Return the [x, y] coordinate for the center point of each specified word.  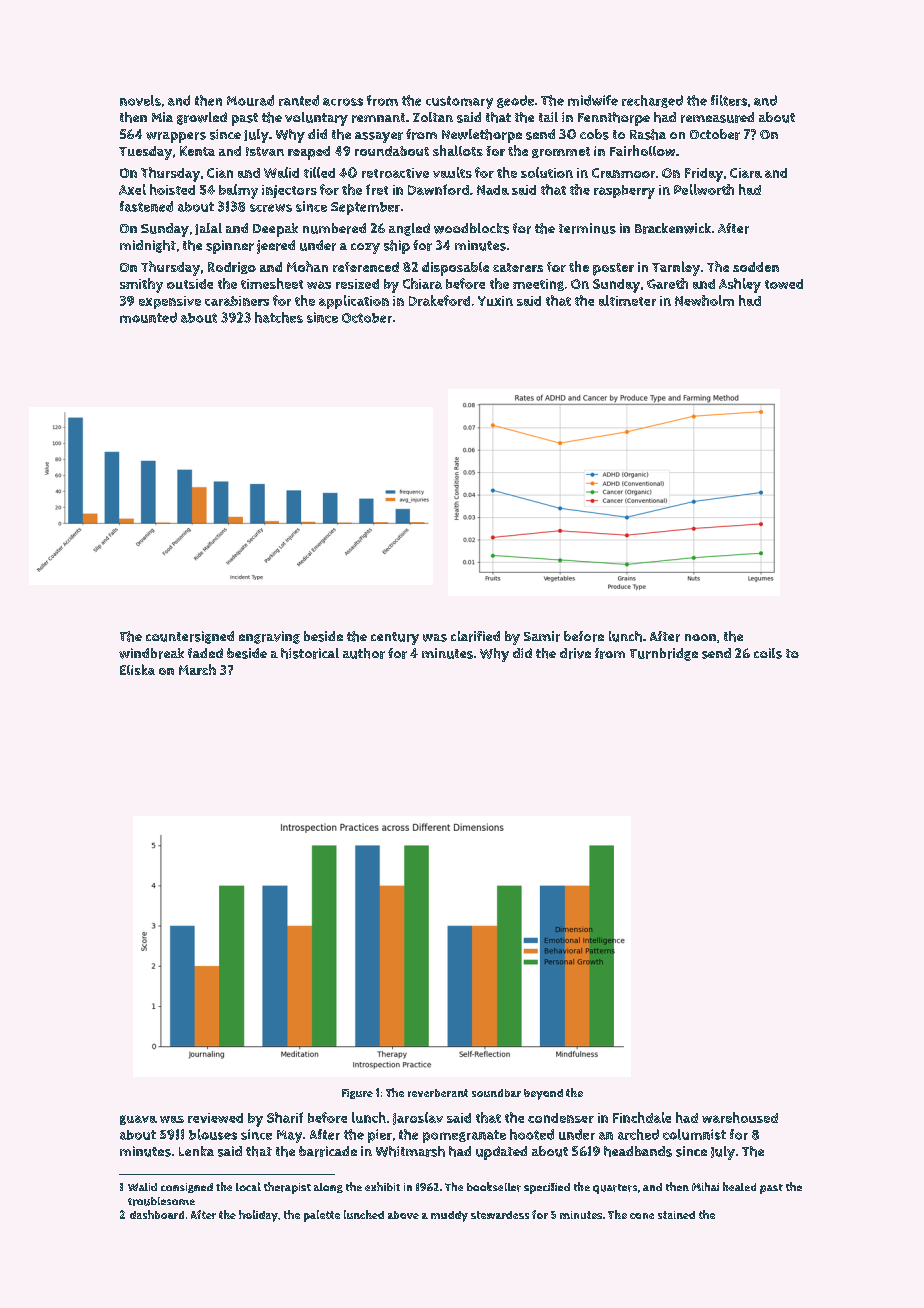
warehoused [740, 1117]
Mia [162, 117]
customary [459, 102]
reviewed [215, 1118]
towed [784, 284]
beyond [543, 1094]
